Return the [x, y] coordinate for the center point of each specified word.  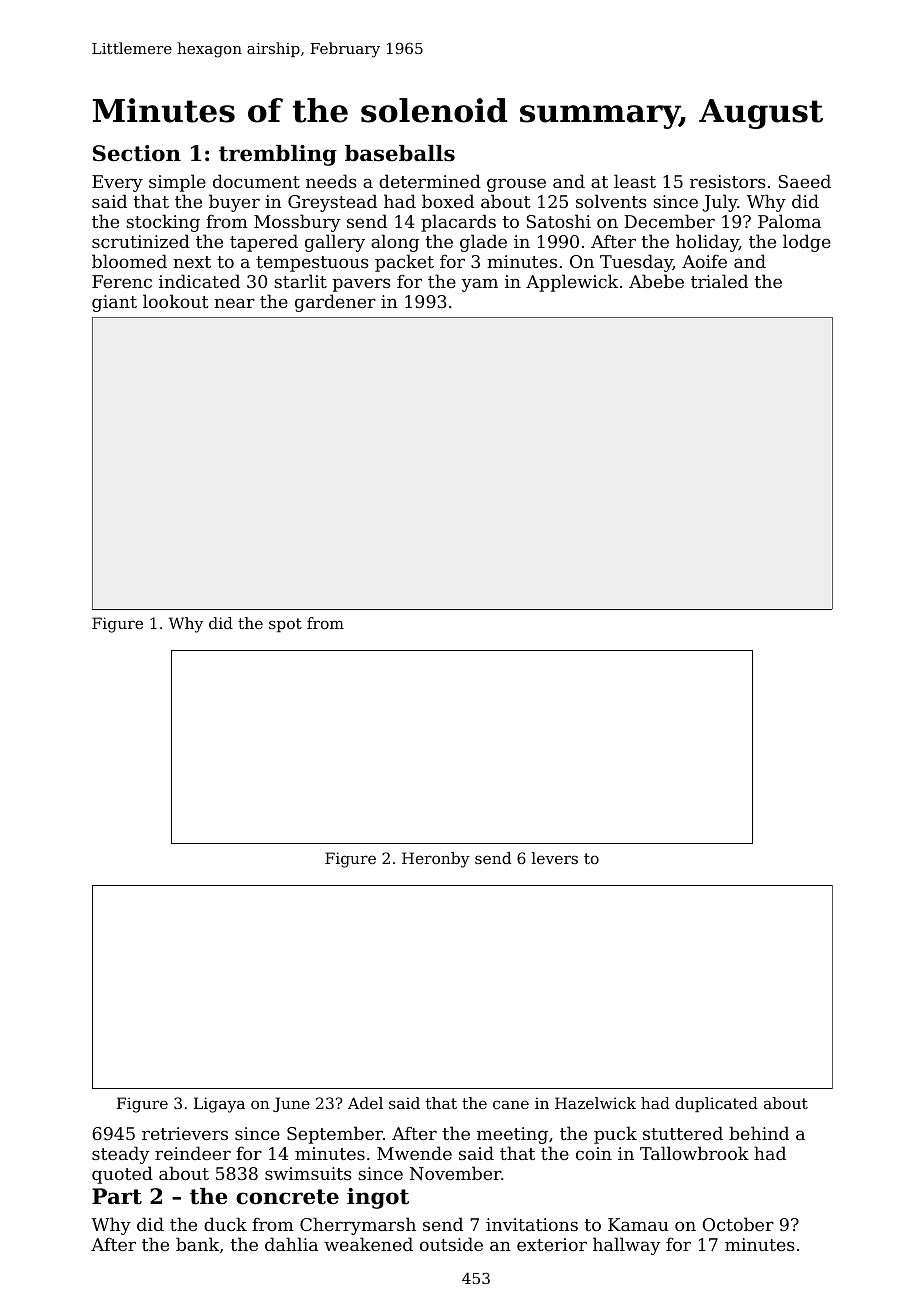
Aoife [704, 261]
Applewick [572, 283]
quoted [122, 1175]
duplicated [716, 1104]
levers [555, 858]
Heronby [436, 860]
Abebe [656, 281]
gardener [335, 303]
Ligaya [219, 1105]
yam [479, 285]
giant [114, 303]
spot [285, 625]
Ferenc [122, 281]
